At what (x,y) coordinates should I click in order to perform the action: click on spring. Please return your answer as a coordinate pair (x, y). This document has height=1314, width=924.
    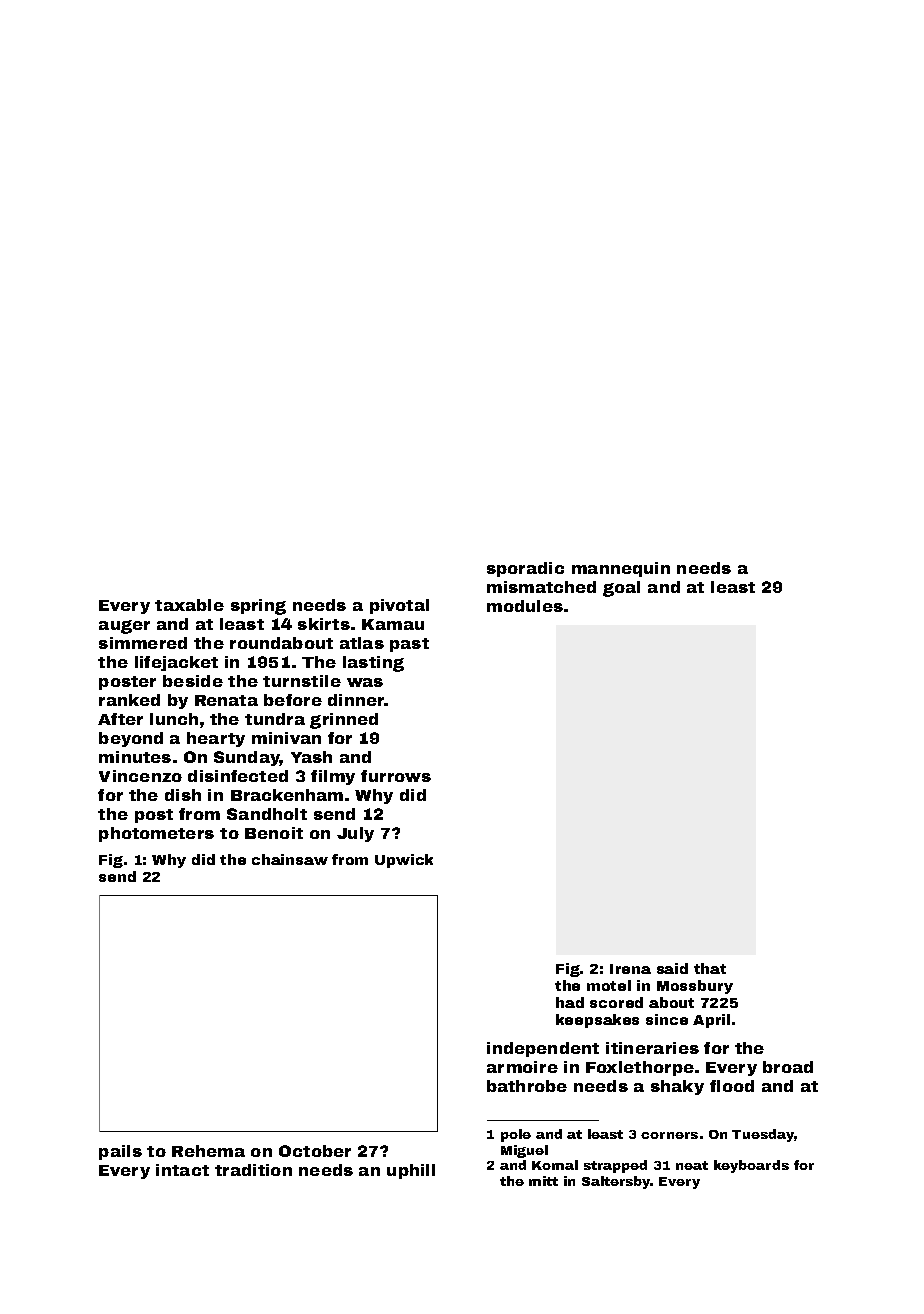
    Looking at the image, I should click on (258, 607).
